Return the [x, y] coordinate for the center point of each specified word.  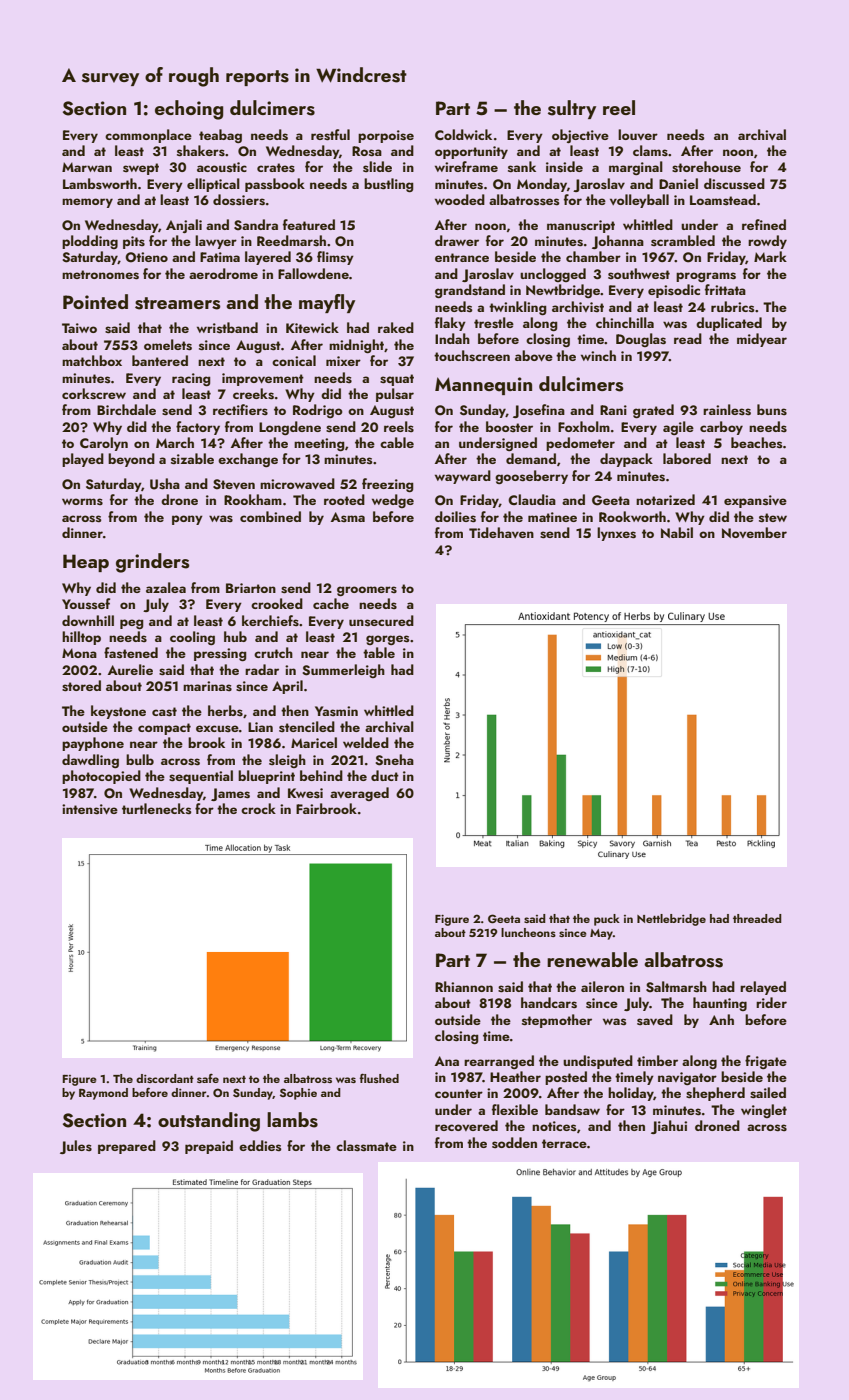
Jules [76, 1147]
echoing [189, 110]
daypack [626, 460]
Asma [348, 517]
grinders [153, 563]
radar [262, 669]
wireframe [466, 166]
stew [773, 517]
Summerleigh [343, 671]
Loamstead [723, 200]
